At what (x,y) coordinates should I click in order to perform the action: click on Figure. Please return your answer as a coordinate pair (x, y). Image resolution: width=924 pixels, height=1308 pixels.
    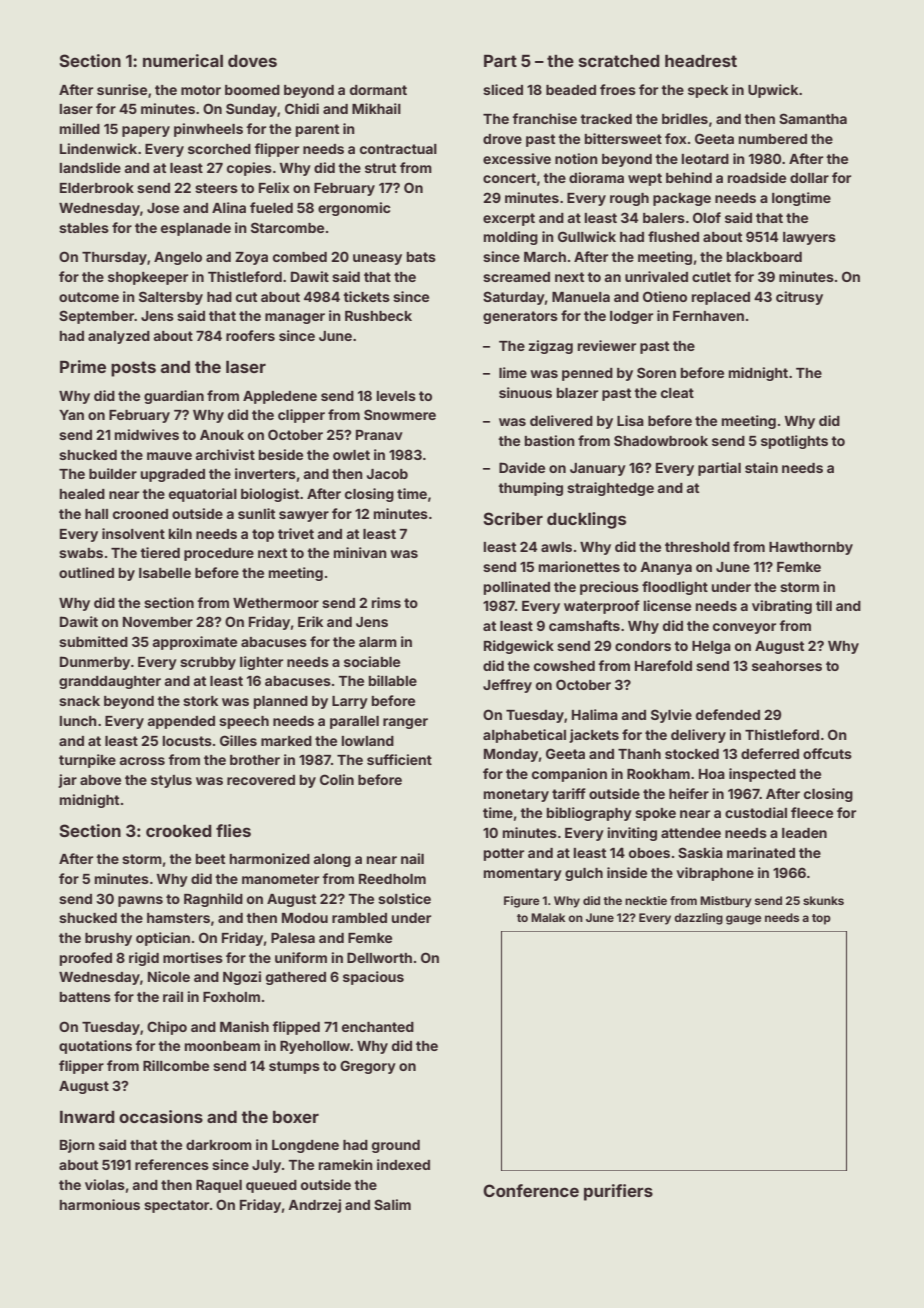
    Looking at the image, I should click on (522, 902).
